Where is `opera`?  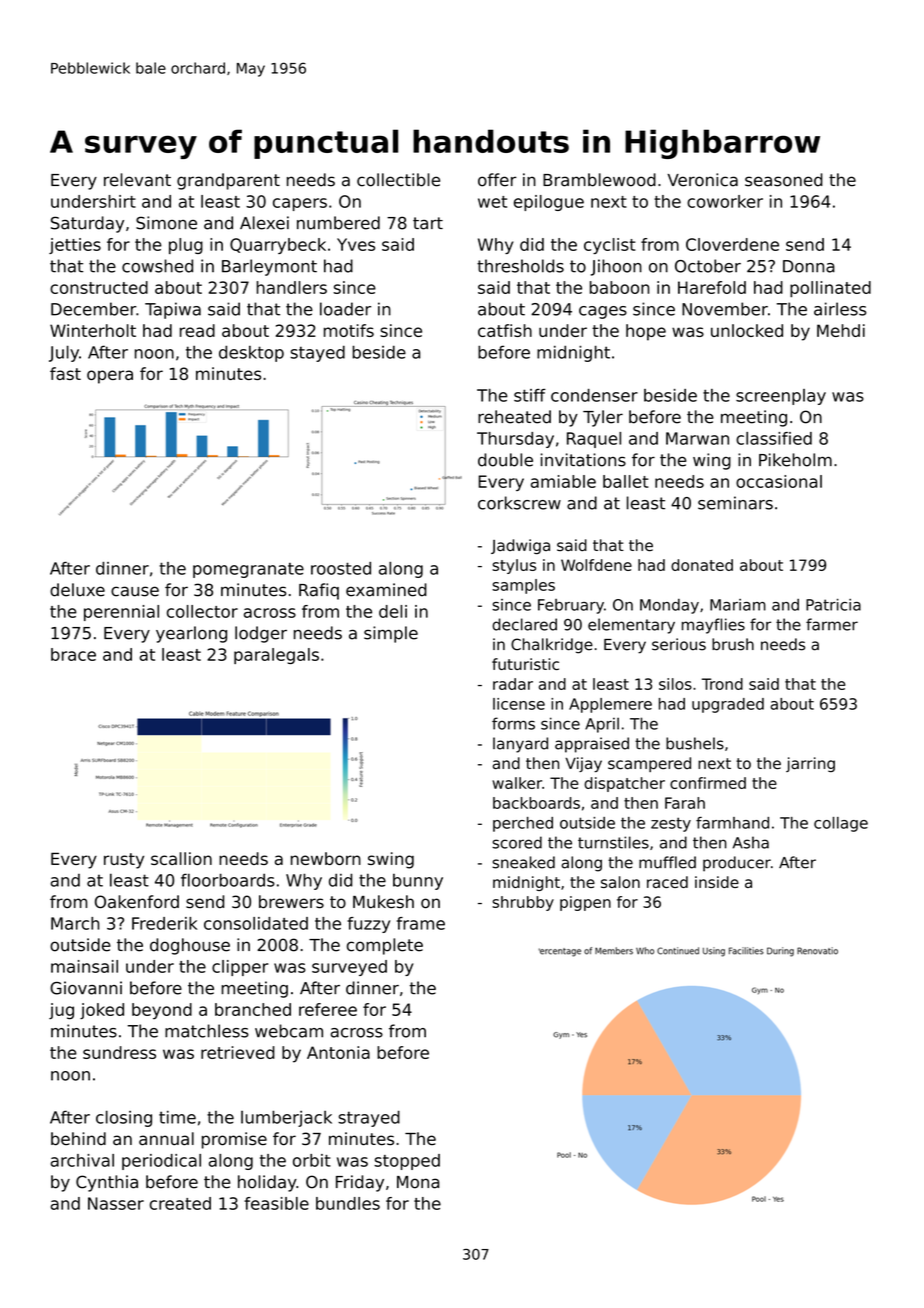
opera is located at coordinates (110, 377).
